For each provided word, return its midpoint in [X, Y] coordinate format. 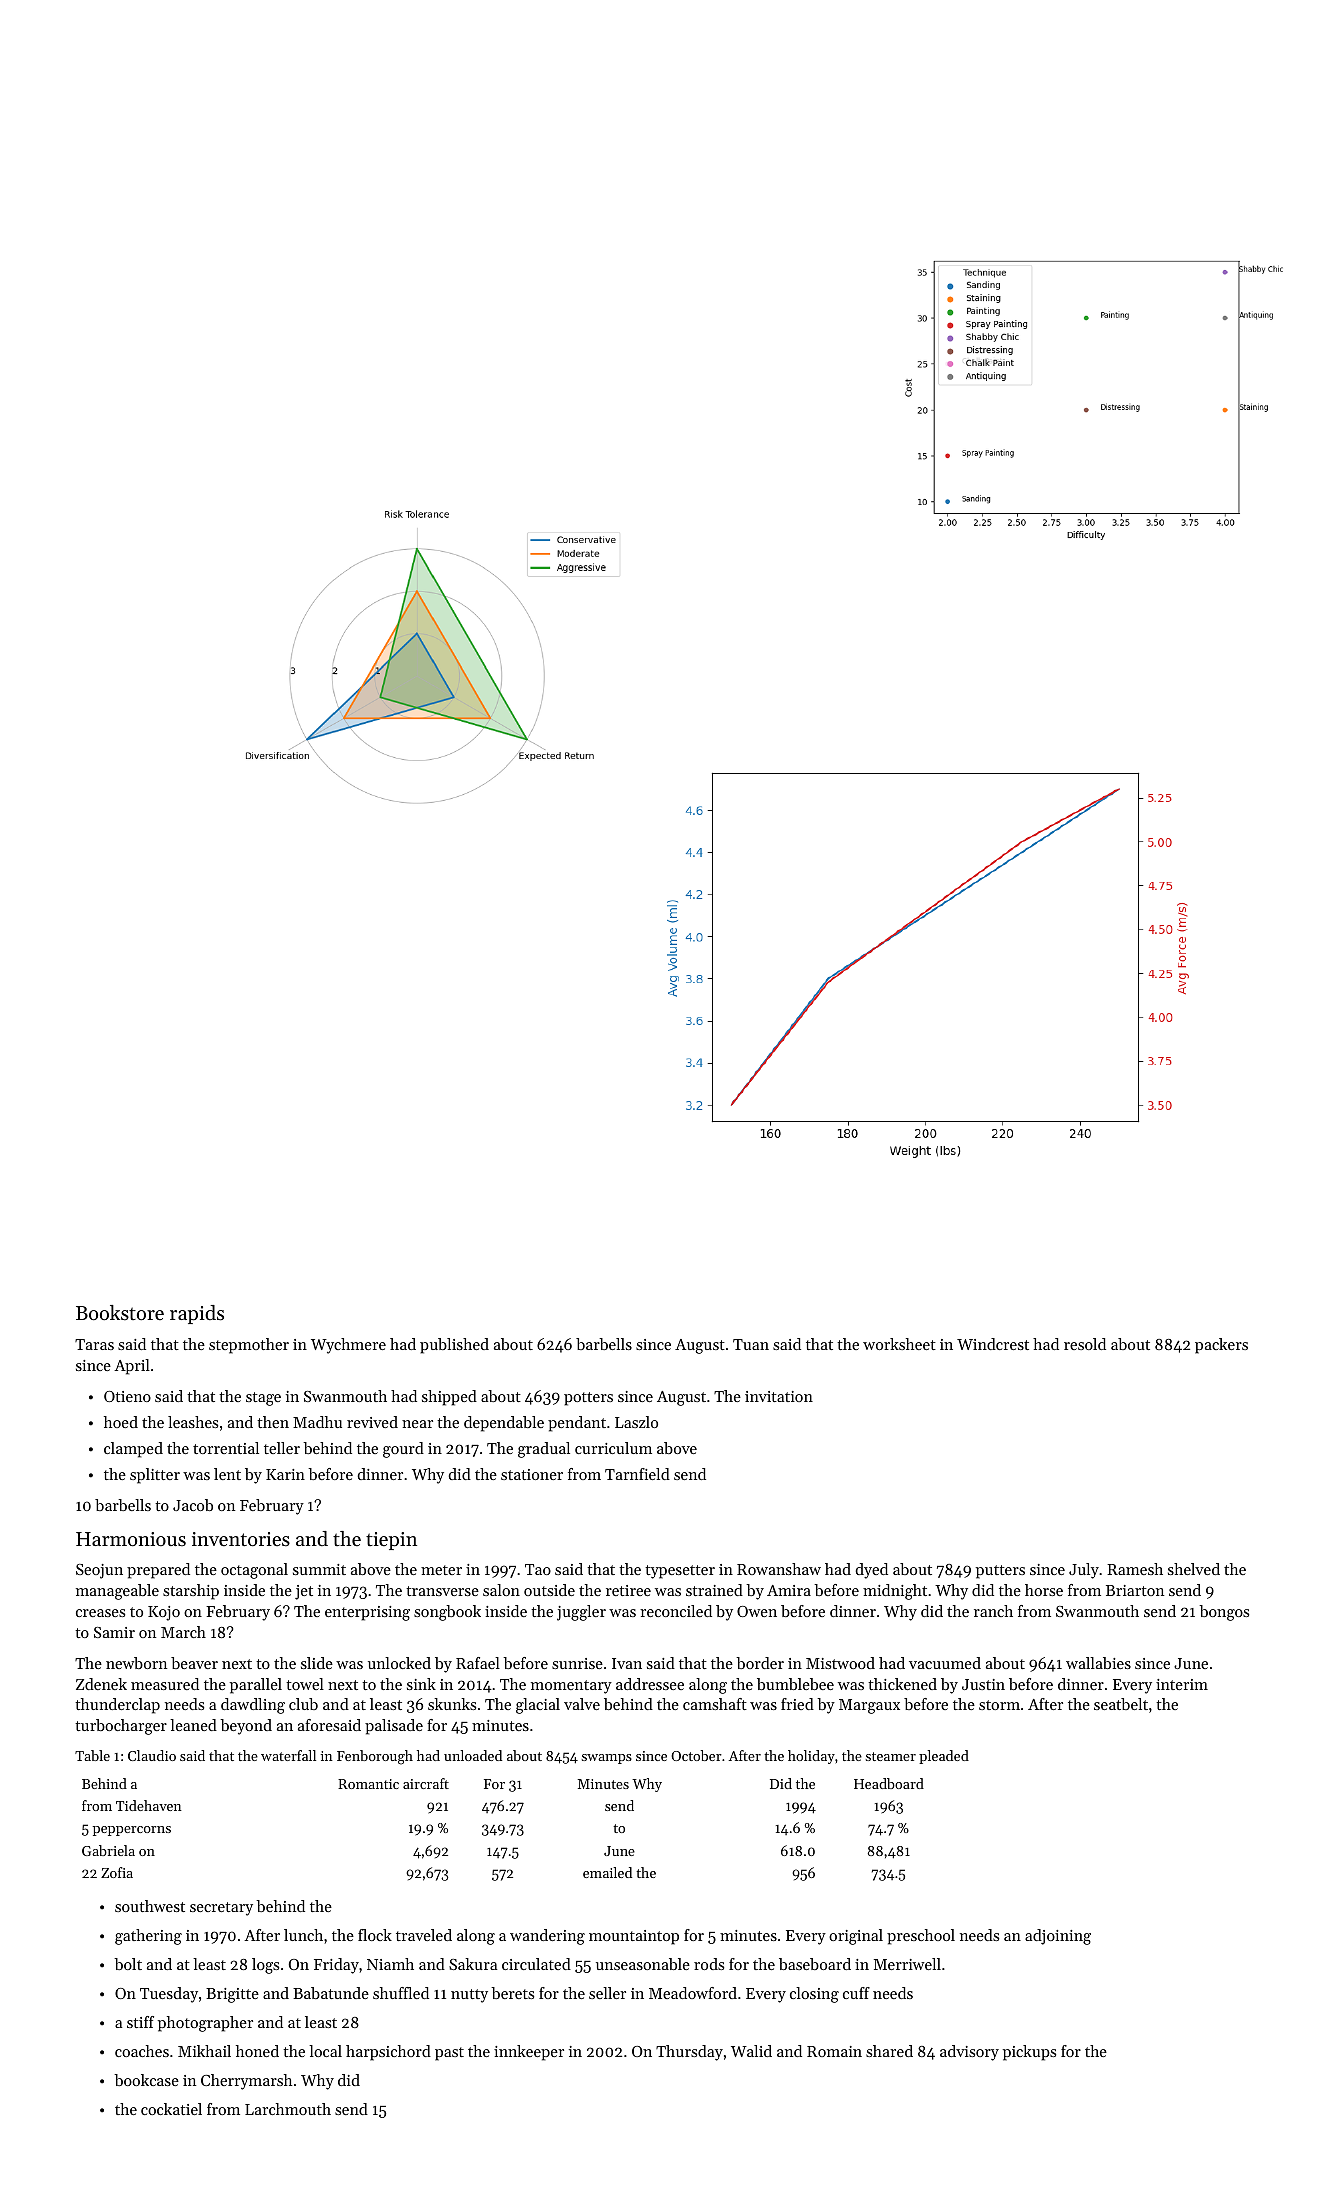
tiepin [391, 1541]
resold [1085, 1344]
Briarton [1135, 1590]
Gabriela [108, 1850]
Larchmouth [288, 2109]
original [856, 1937]
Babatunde [331, 1993]
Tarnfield [637, 1474]
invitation [779, 1396]
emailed [607, 1872]
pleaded [944, 1757]
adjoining [1058, 1937]
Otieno [127, 1396]
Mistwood [840, 1663]
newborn [136, 1663]
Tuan [751, 1344]
